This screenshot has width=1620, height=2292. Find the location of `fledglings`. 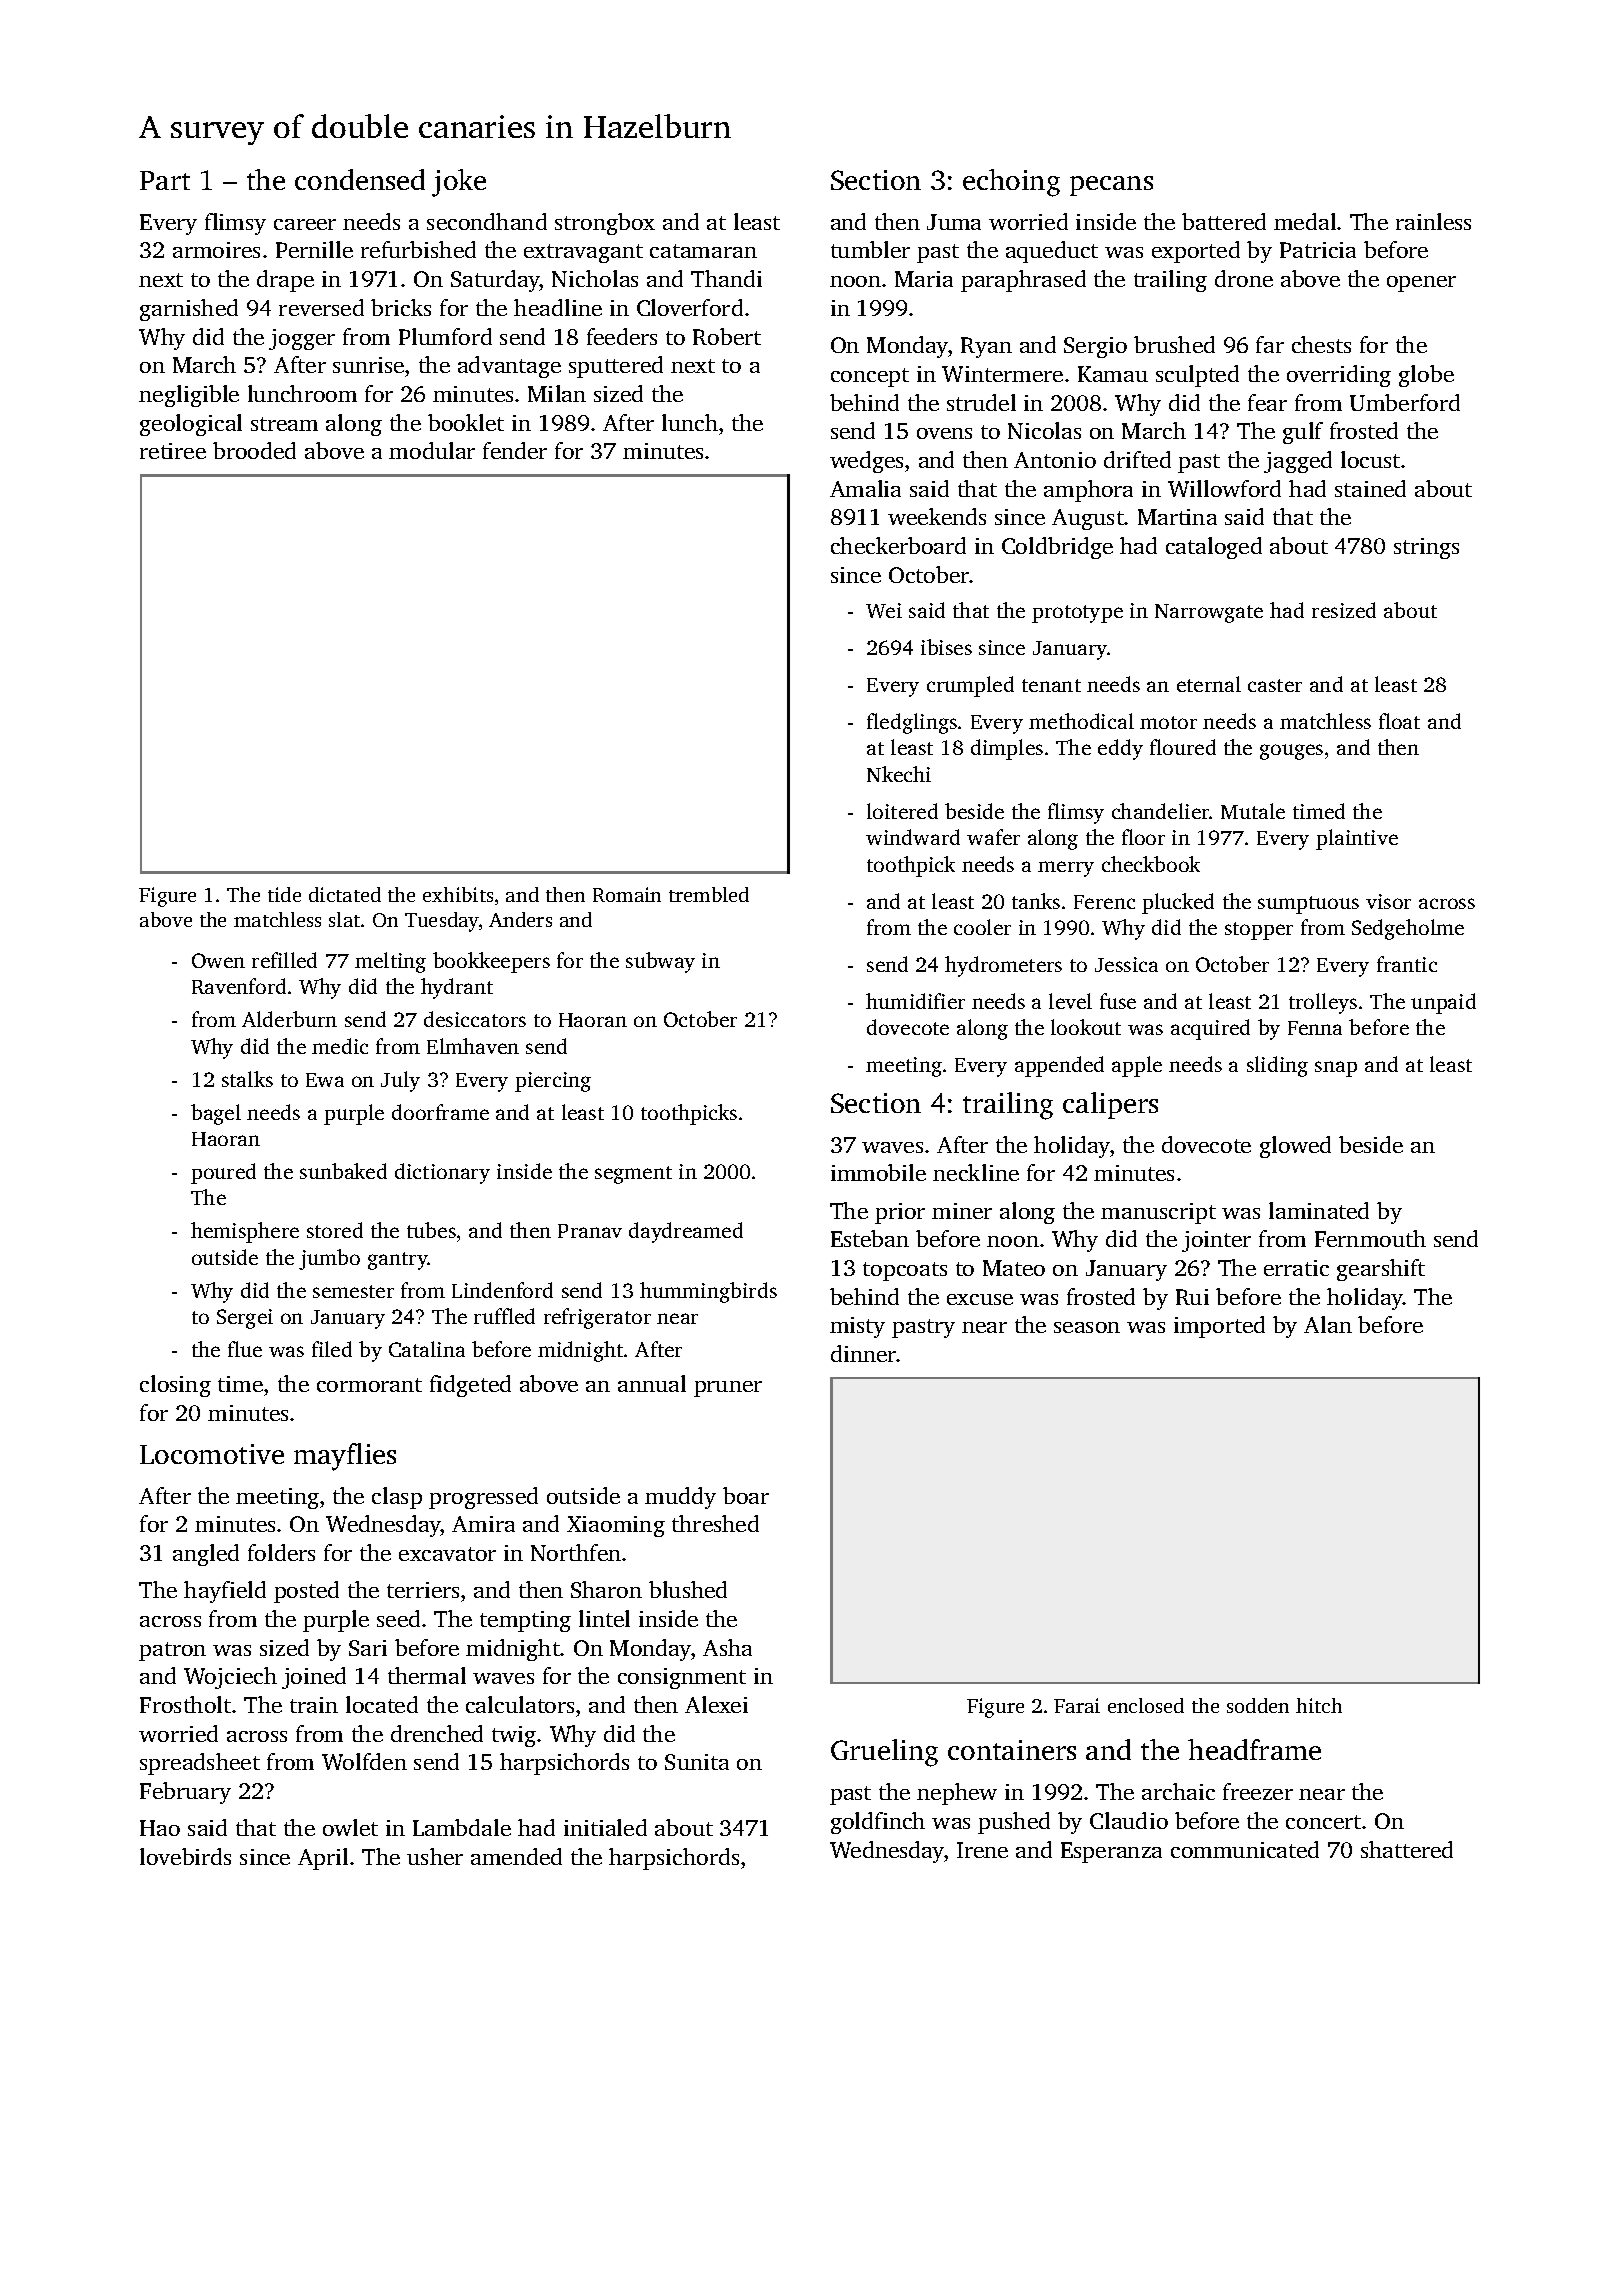

fledglings is located at coordinates (912, 723).
